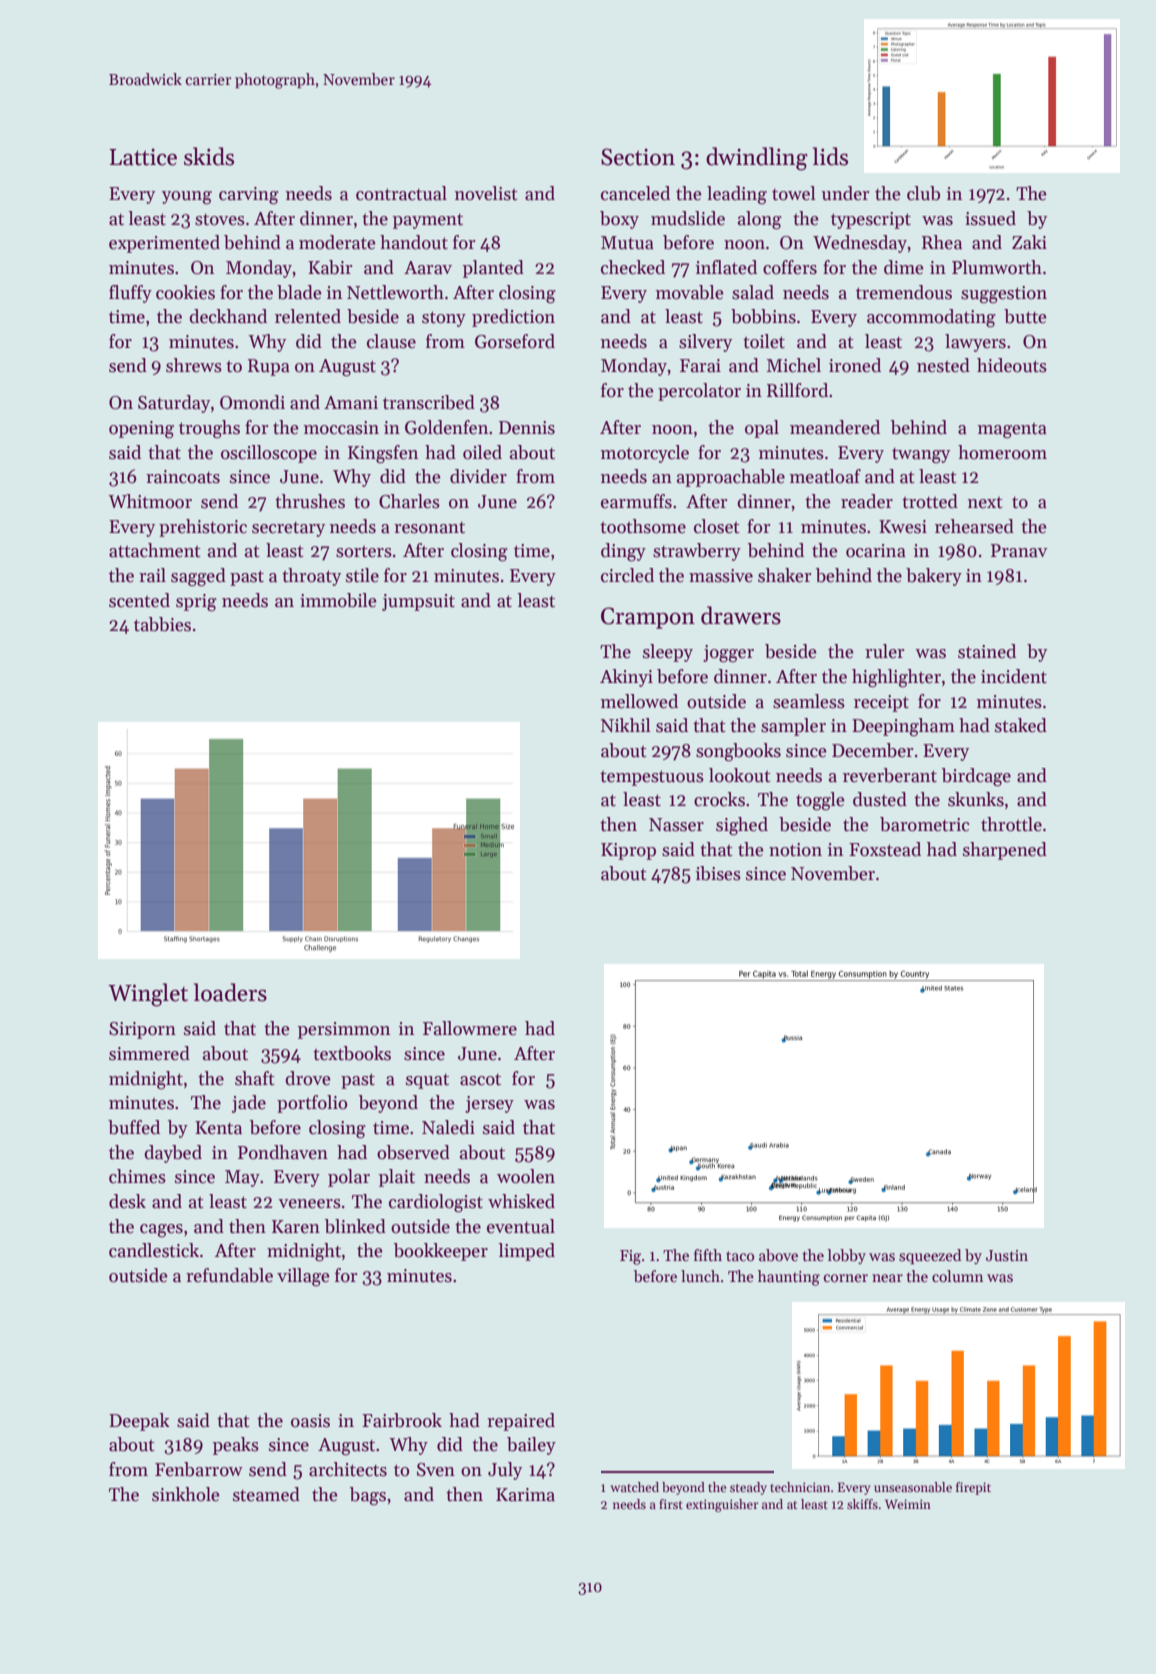  I want to click on dime, so click(904, 267).
